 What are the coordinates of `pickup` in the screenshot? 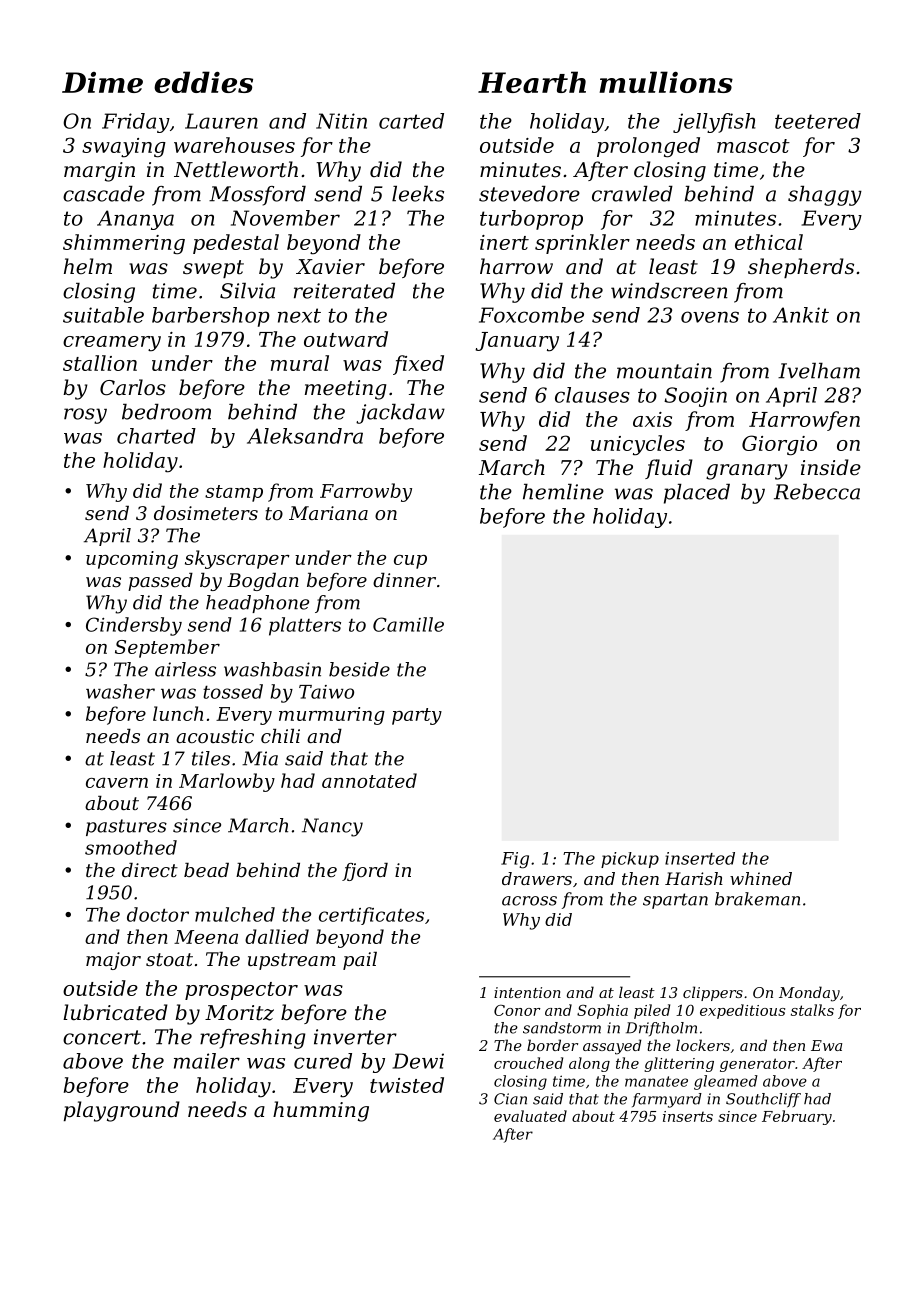 It's located at (630, 860).
